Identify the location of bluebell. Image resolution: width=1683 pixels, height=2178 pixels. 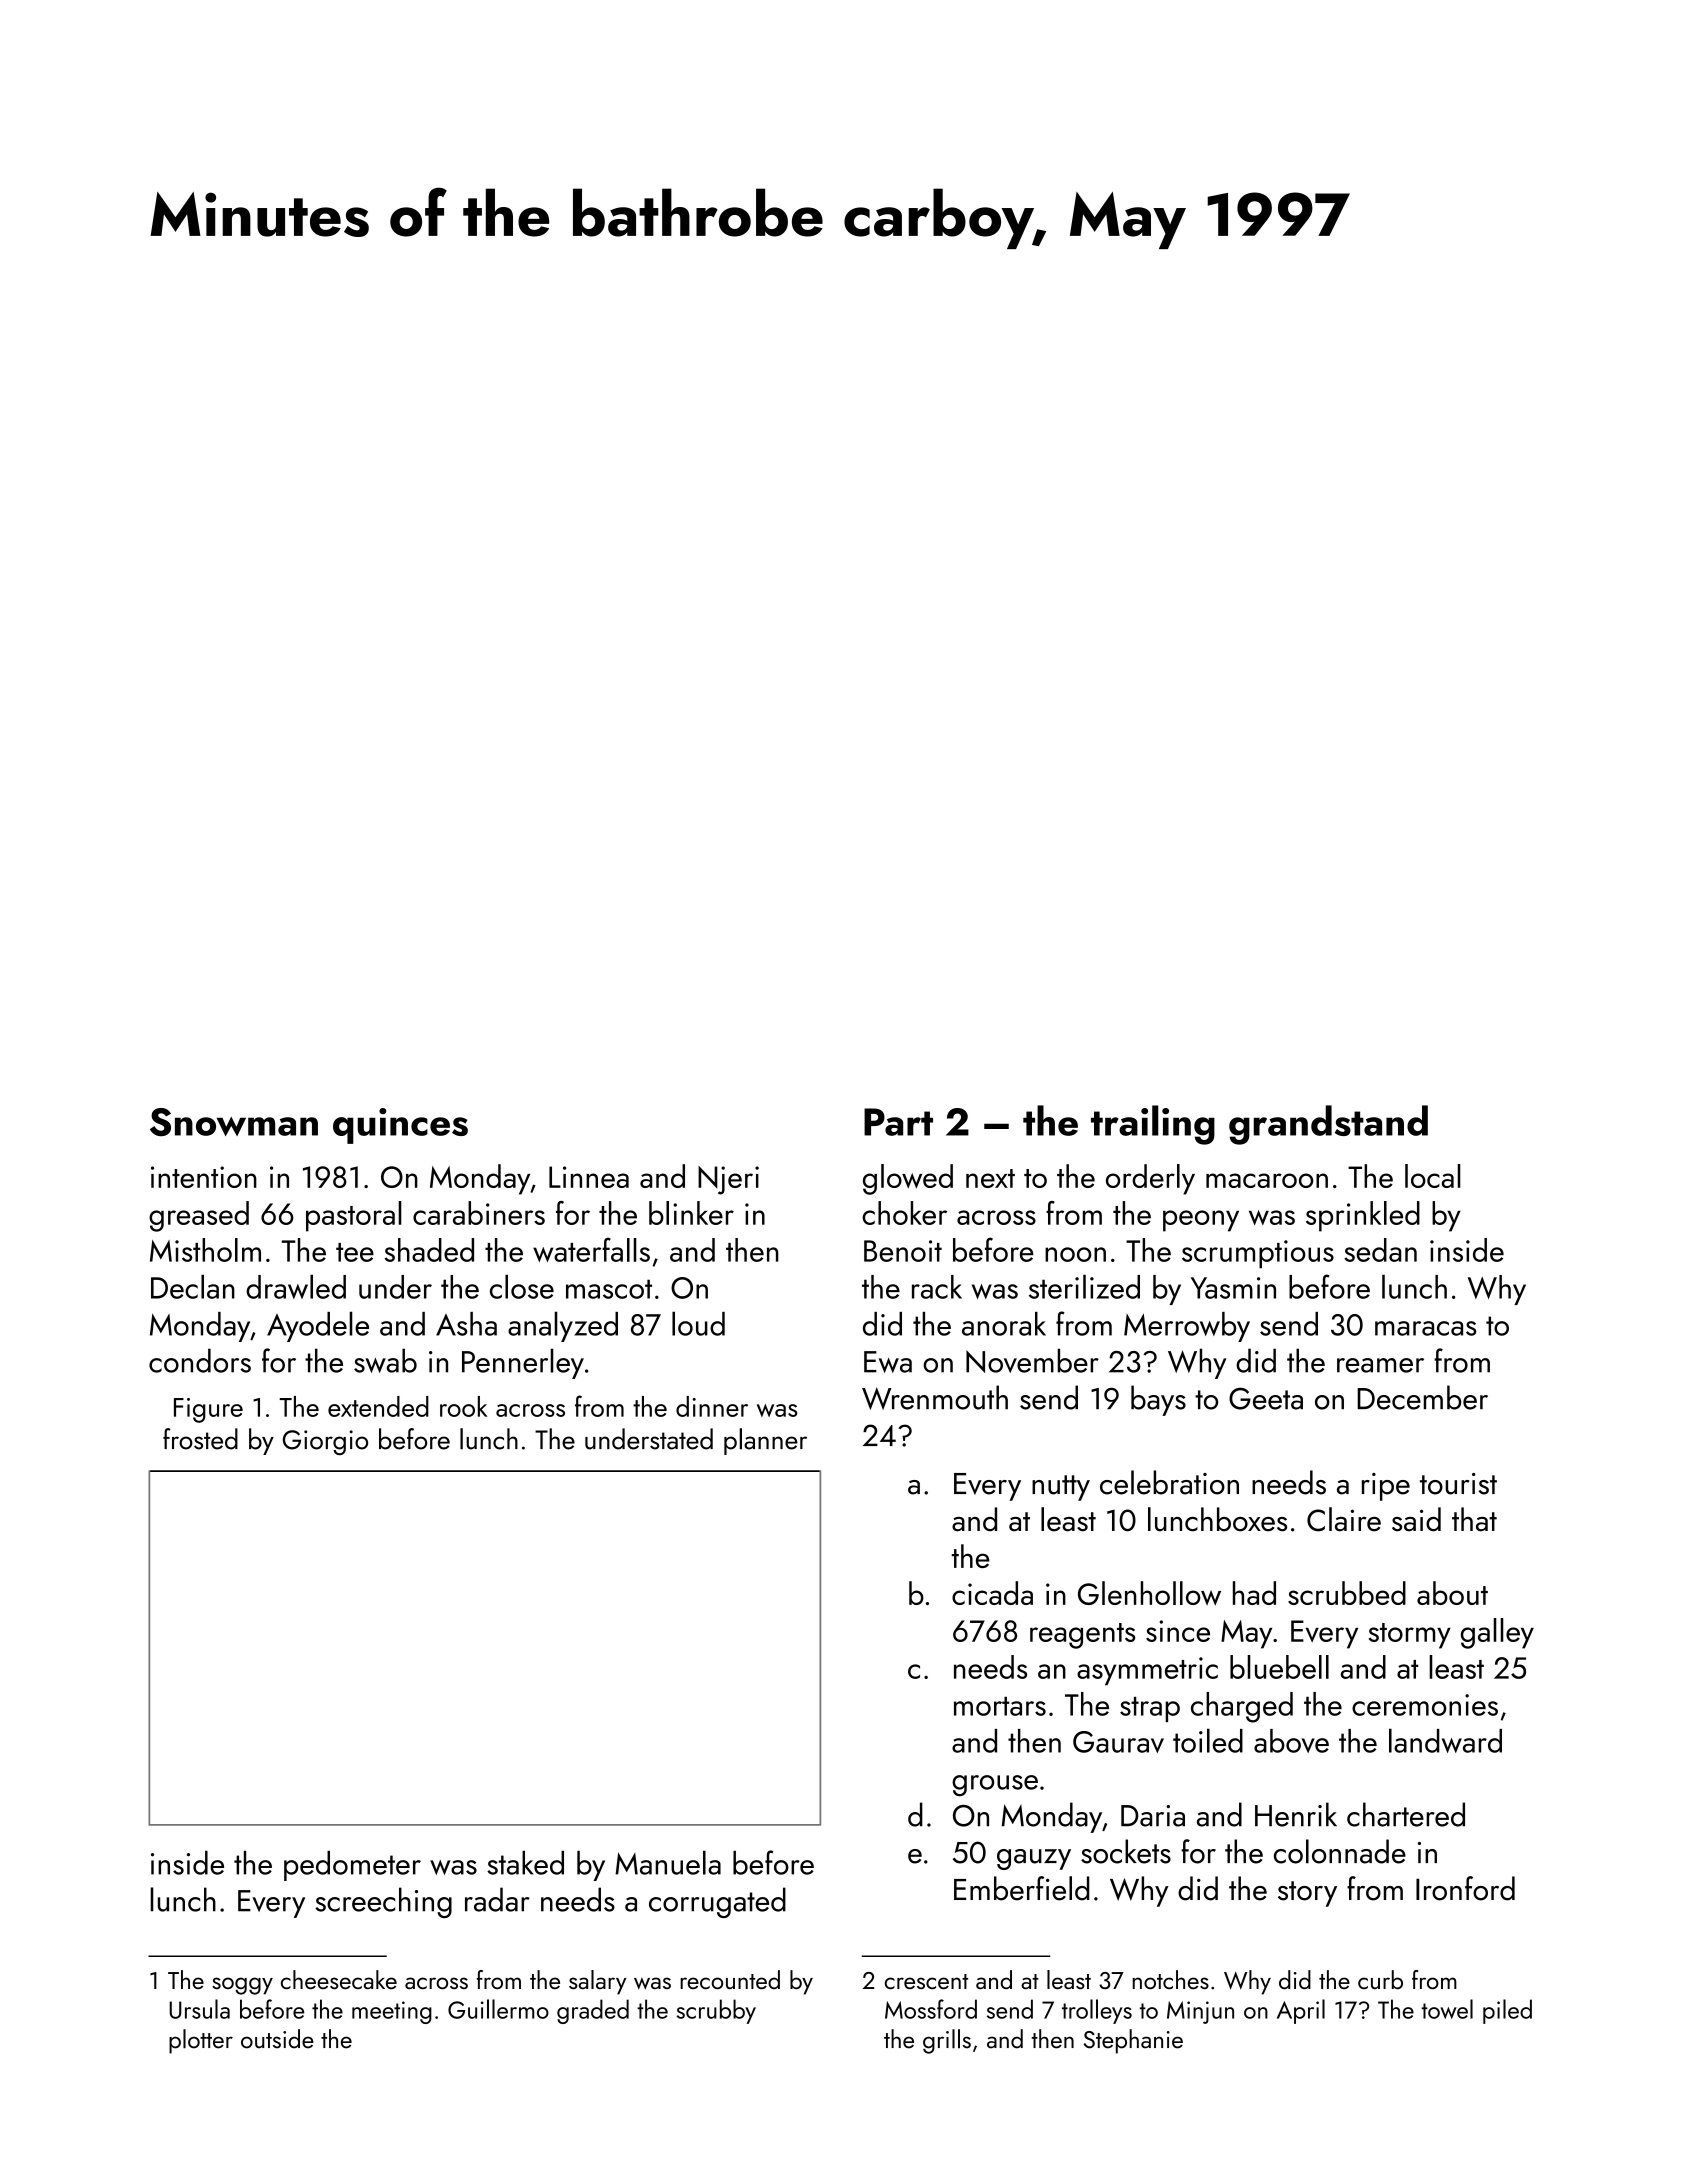
(1279, 1667).
